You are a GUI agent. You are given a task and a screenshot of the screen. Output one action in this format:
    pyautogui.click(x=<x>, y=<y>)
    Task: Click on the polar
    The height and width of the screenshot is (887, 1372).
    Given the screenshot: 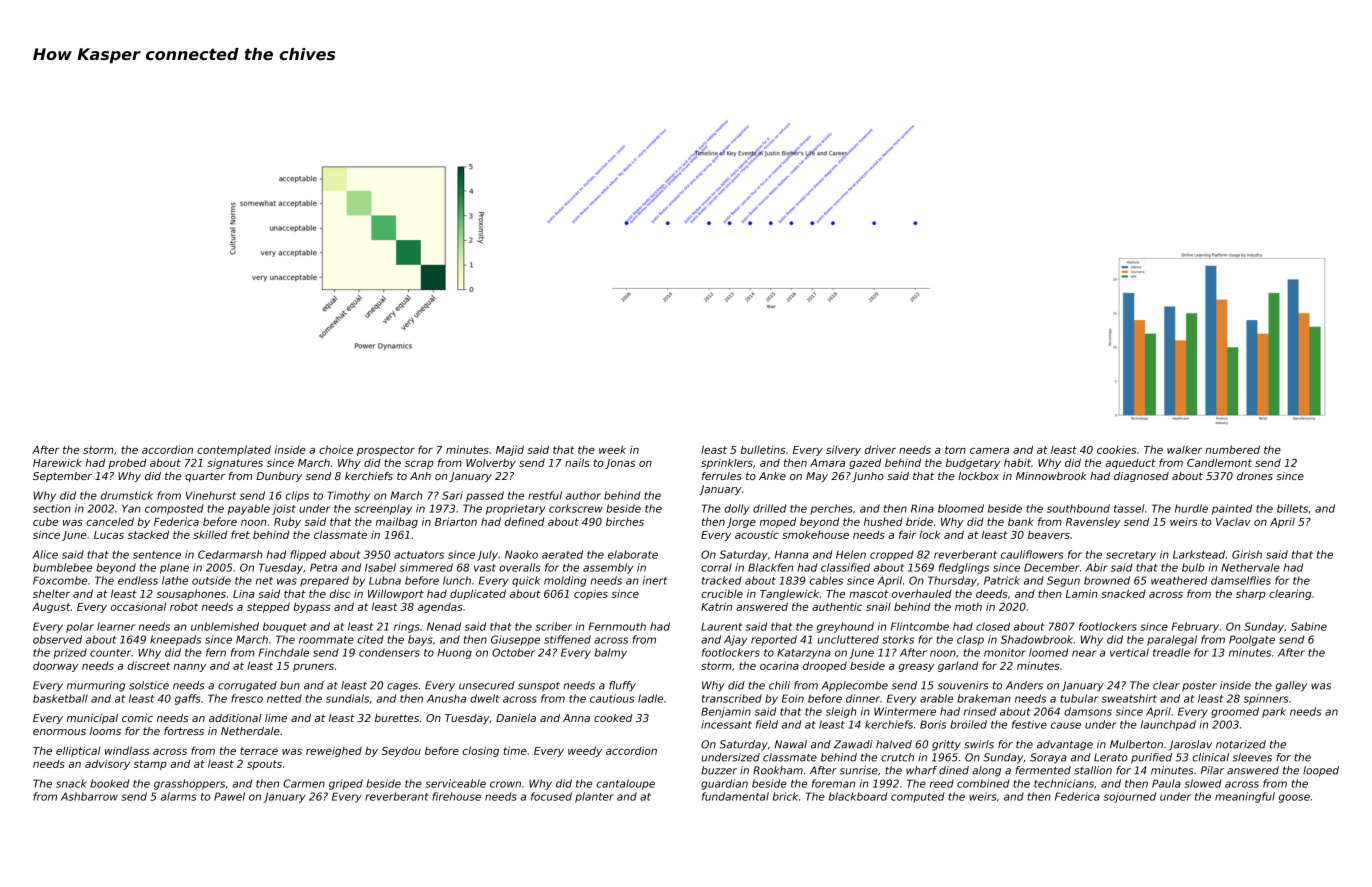 What is the action you would take?
    pyautogui.click(x=80, y=627)
